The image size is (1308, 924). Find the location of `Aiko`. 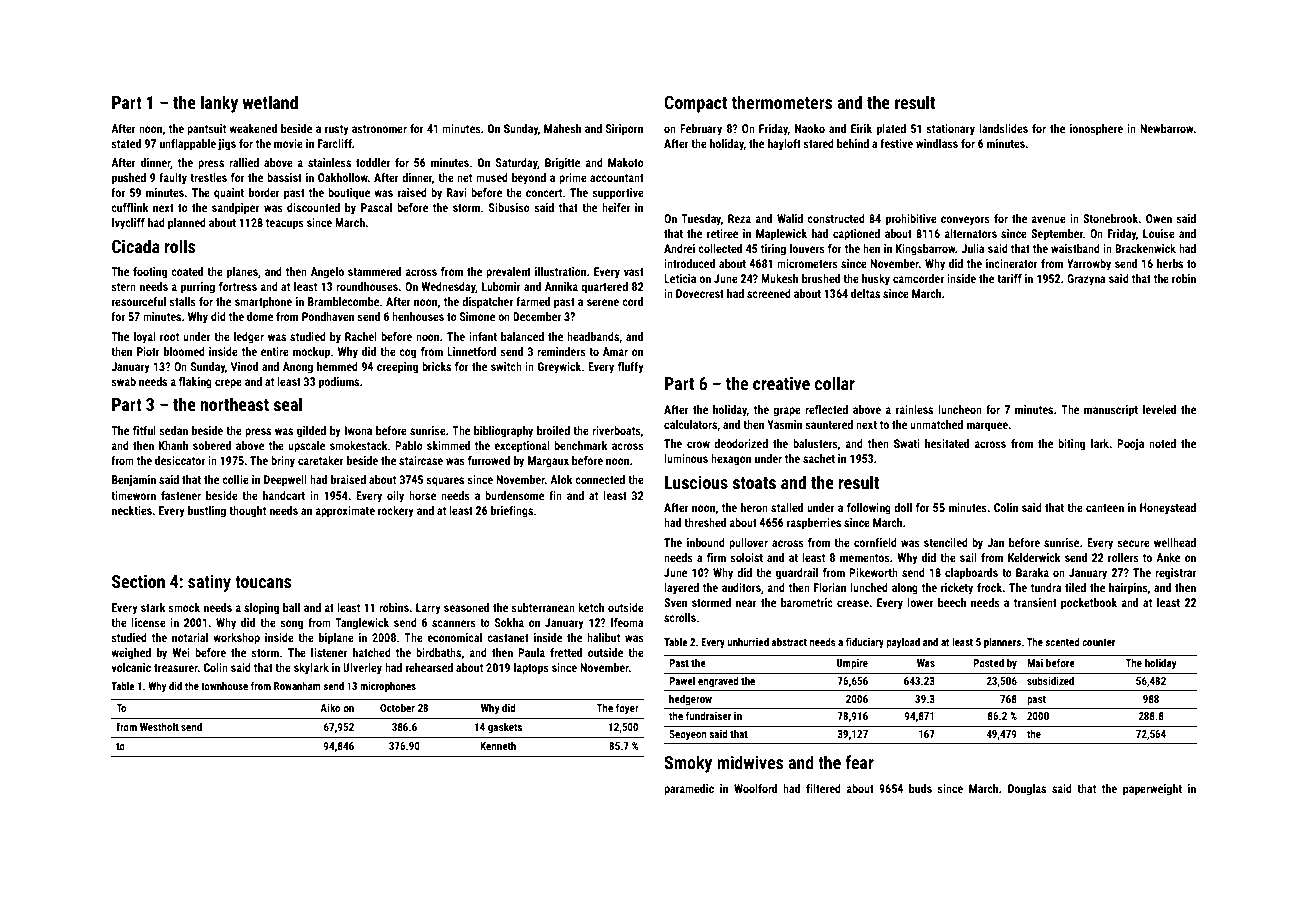

Aiko is located at coordinates (330, 707).
